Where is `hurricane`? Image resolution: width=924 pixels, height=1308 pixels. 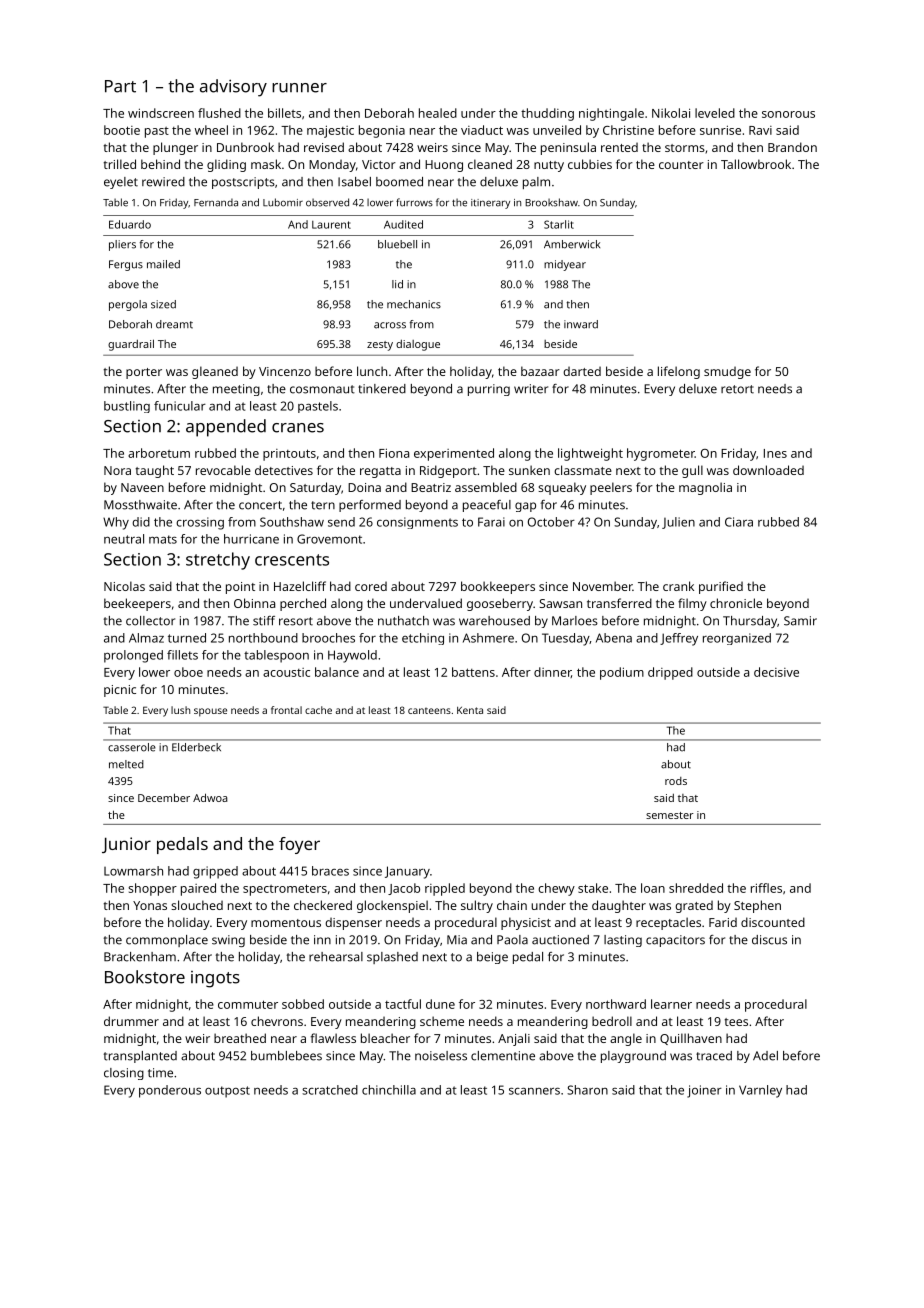
hurricane is located at coordinates (251, 539).
